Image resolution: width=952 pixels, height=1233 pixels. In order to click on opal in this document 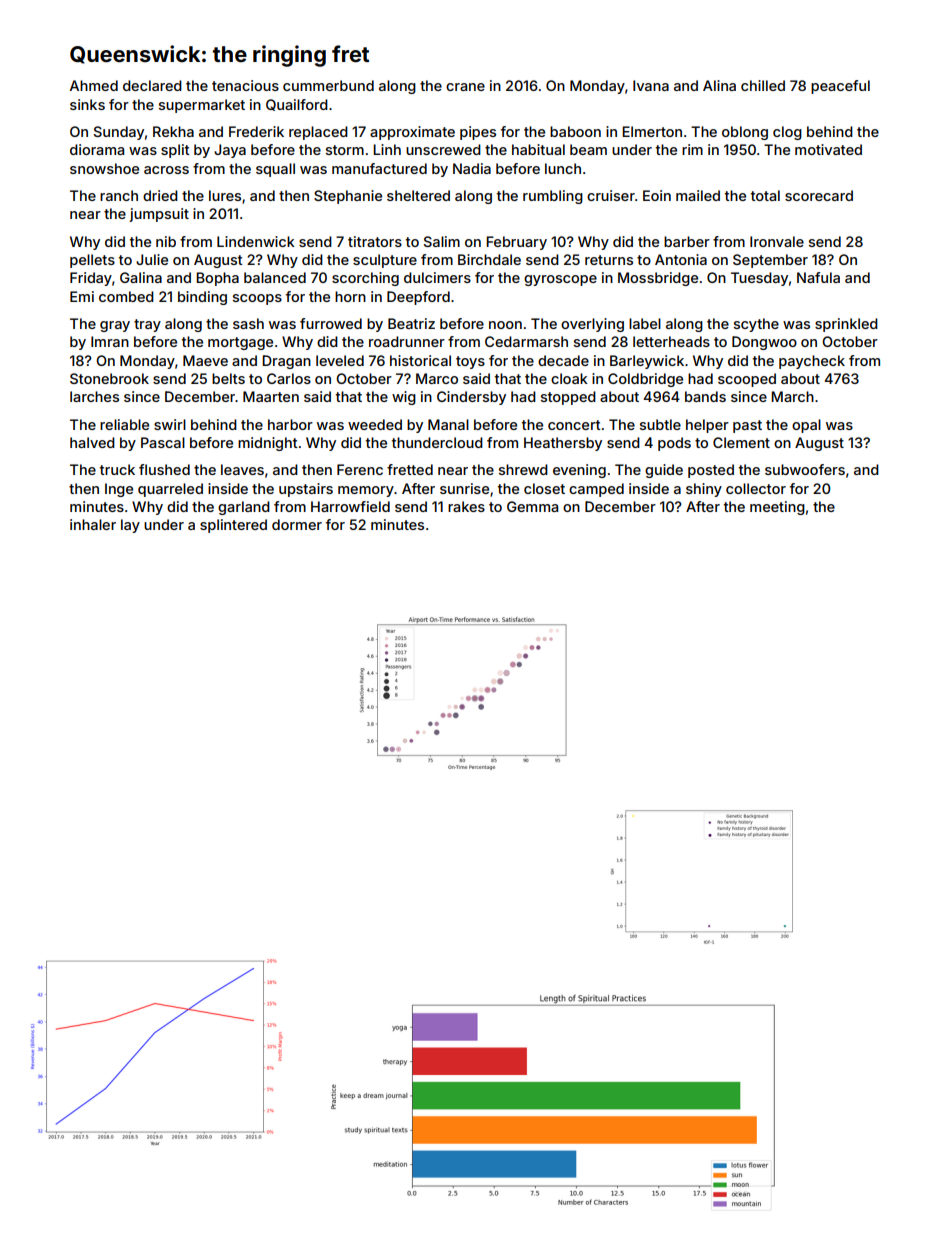, I will do `click(806, 426)`.
